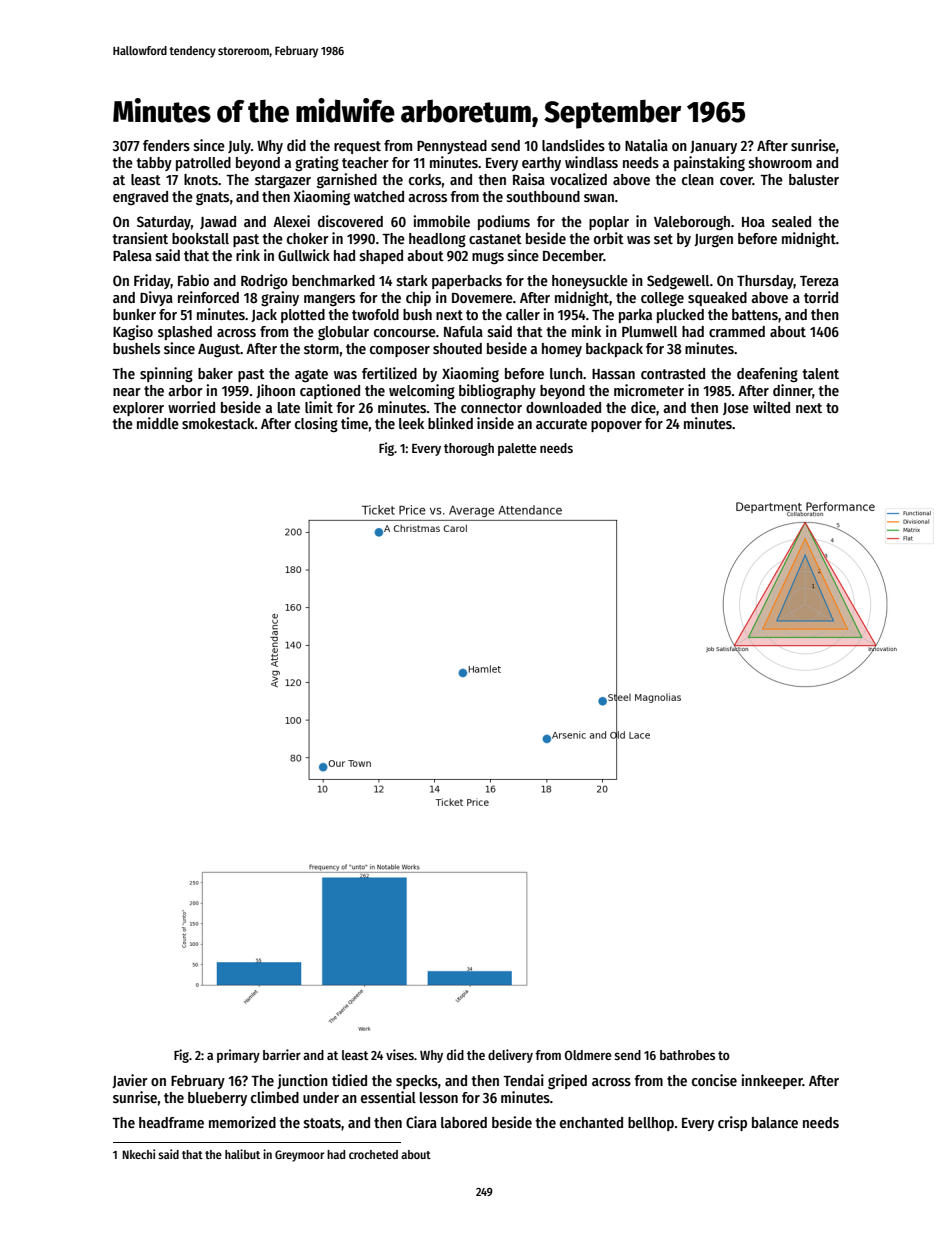  I want to click on palette, so click(517, 449).
